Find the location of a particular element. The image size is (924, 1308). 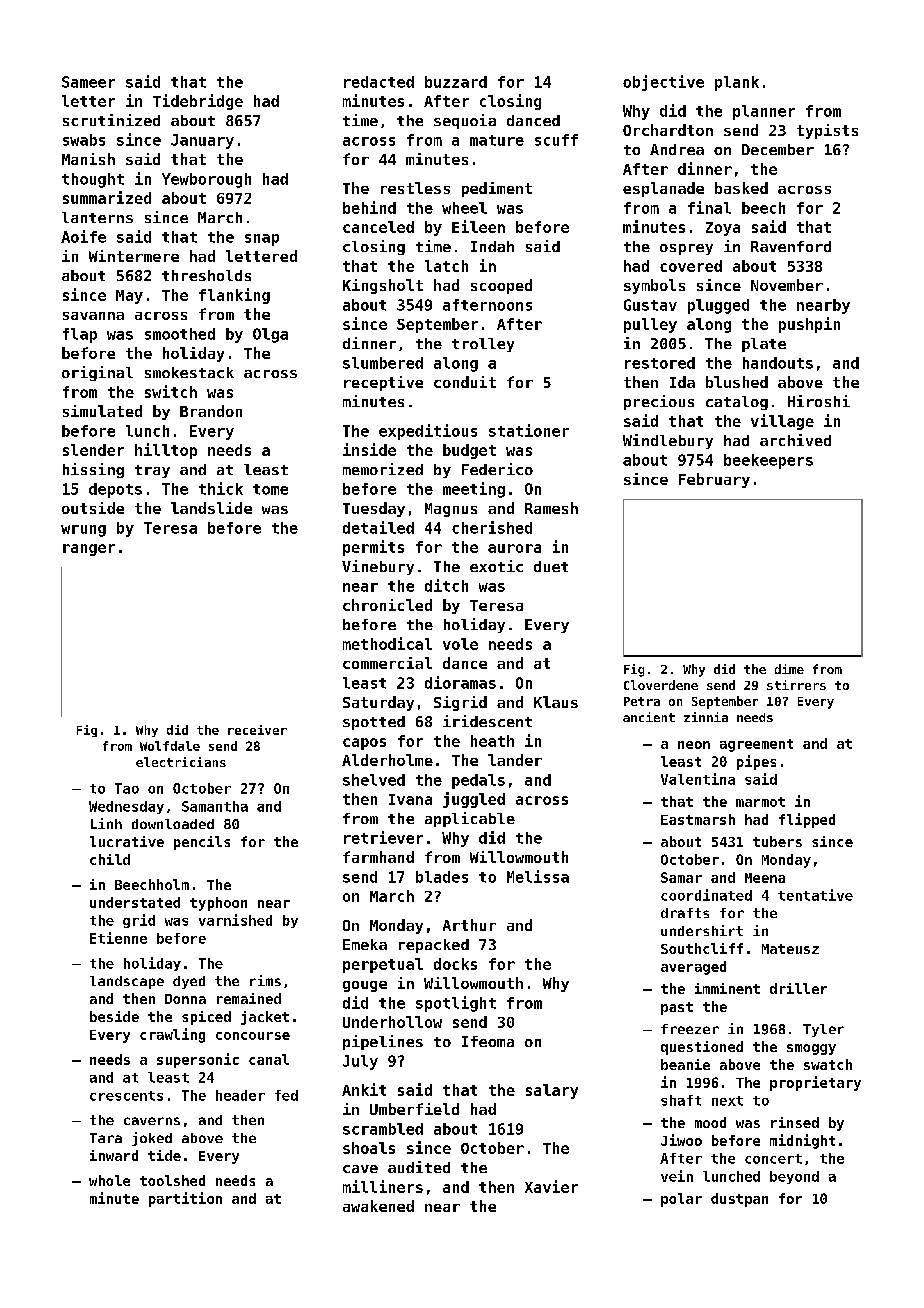

plank is located at coordinates (737, 83).
